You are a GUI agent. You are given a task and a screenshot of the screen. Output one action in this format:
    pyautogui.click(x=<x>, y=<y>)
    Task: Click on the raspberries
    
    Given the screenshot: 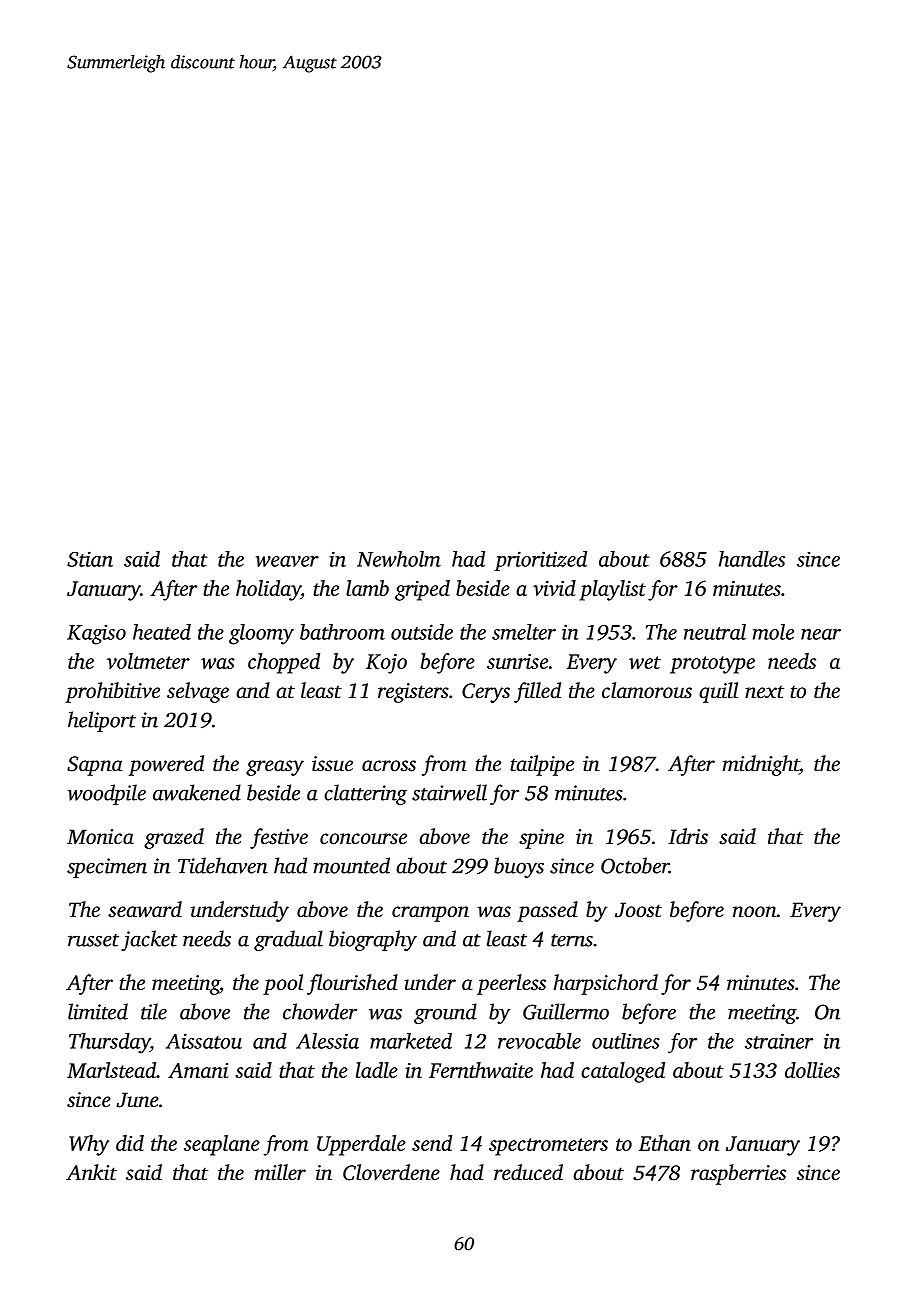 What is the action you would take?
    pyautogui.click(x=738, y=1174)
